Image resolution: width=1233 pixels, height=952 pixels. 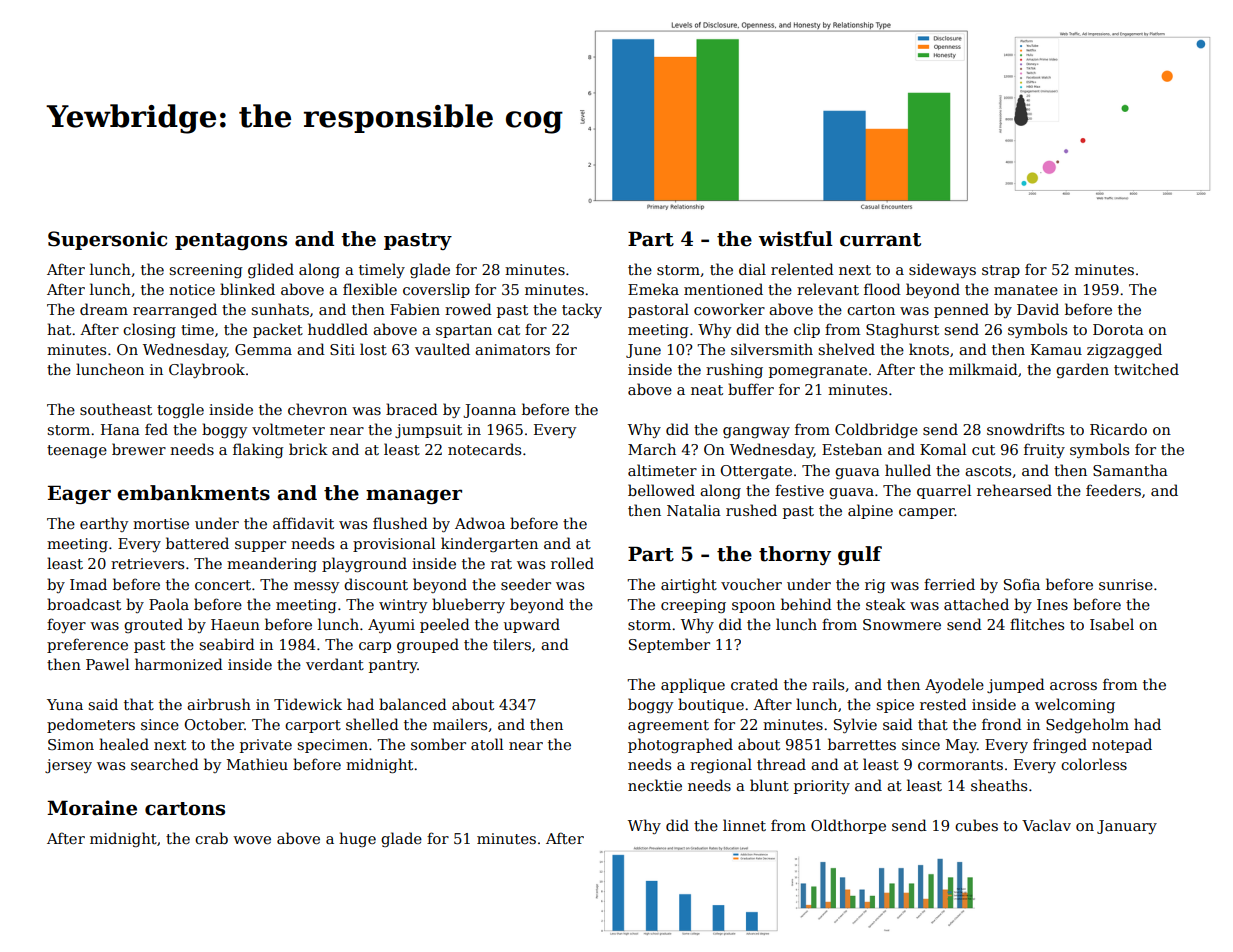 I want to click on Supersonic, so click(x=107, y=240).
